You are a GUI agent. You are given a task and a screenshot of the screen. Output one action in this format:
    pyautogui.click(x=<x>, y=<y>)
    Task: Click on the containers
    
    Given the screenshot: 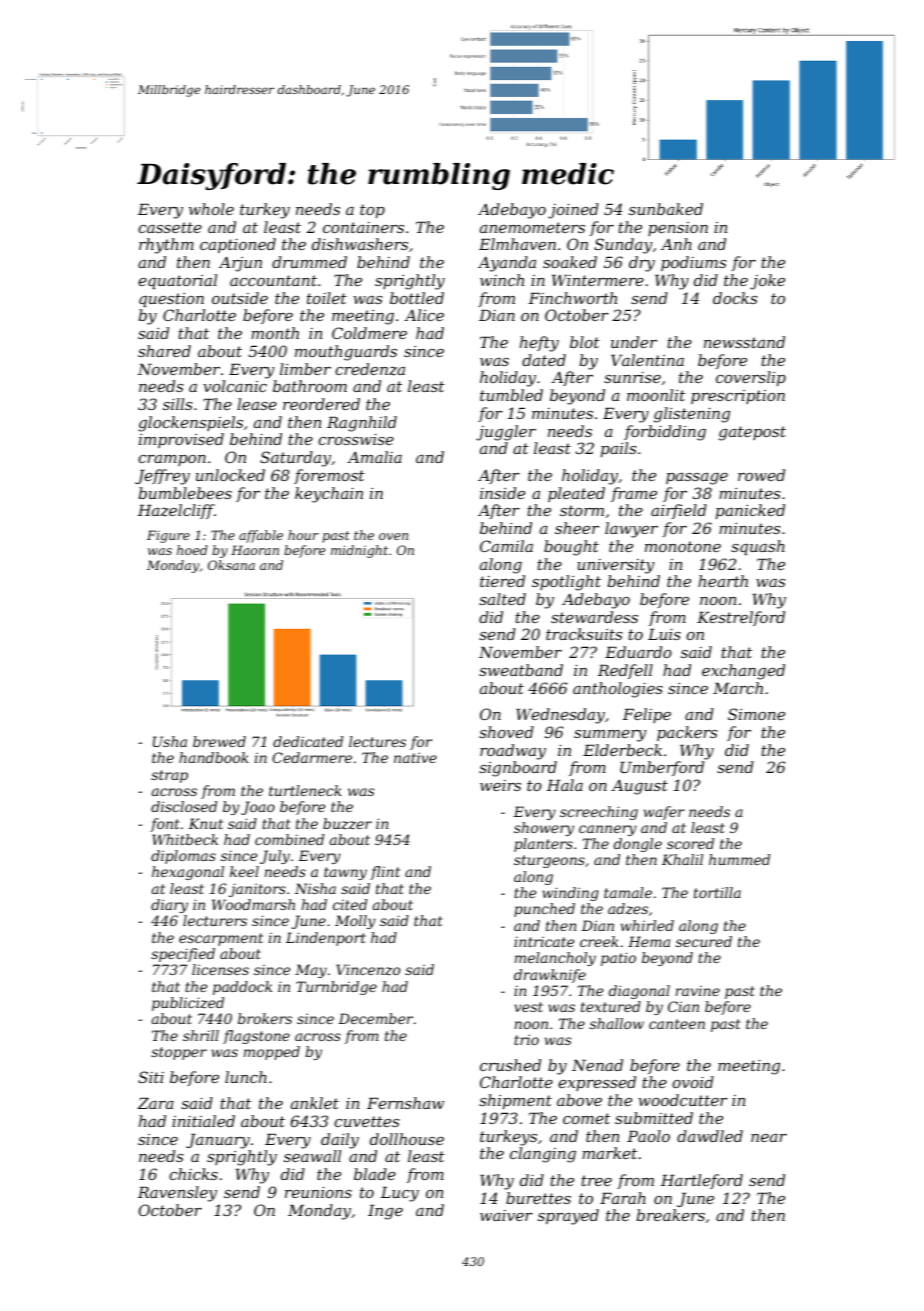 What is the action you would take?
    pyautogui.click(x=363, y=227)
